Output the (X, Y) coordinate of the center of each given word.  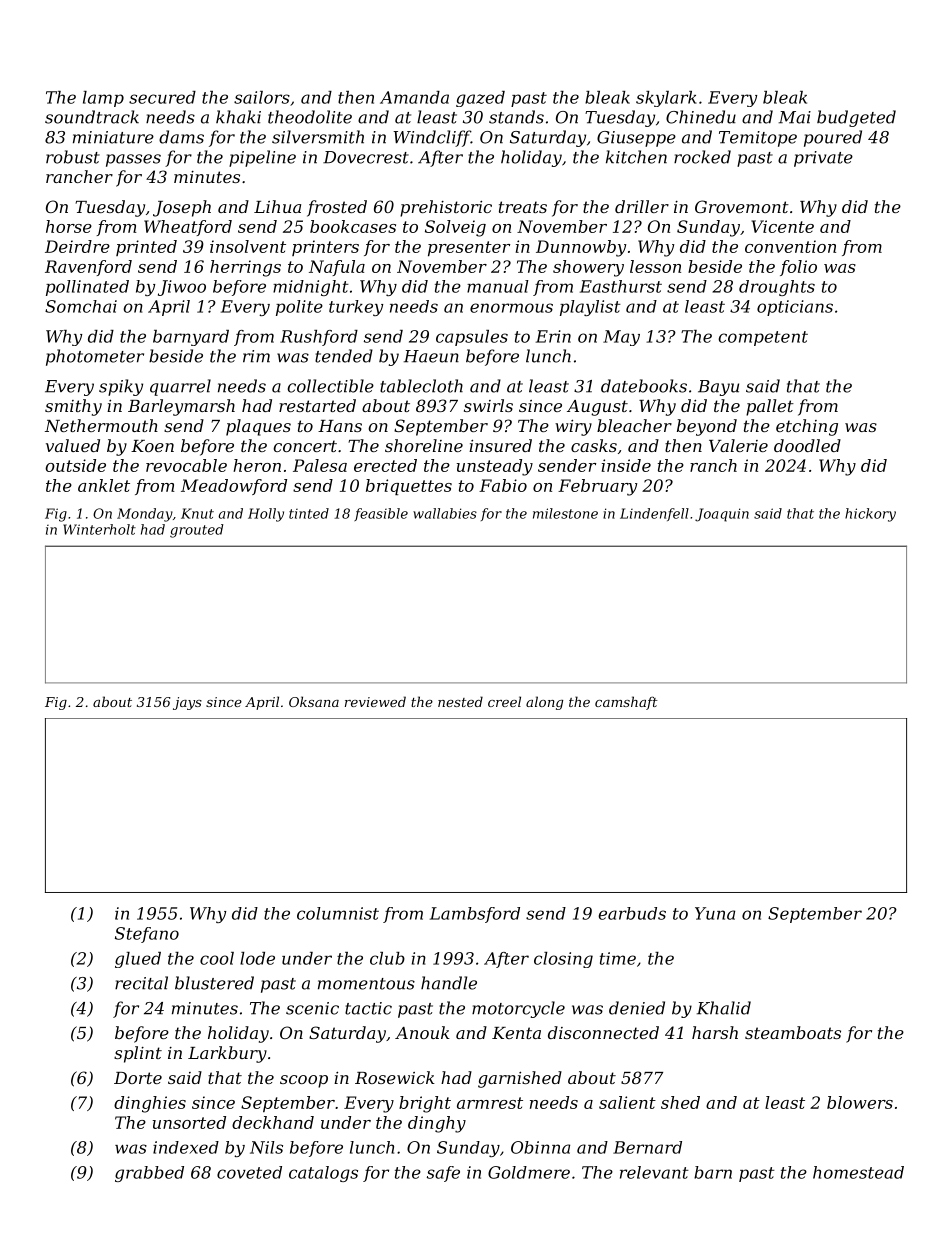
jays (187, 703)
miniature (113, 137)
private (823, 159)
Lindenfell (654, 514)
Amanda (414, 97)
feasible (381, 514)
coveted (249, 1172)
